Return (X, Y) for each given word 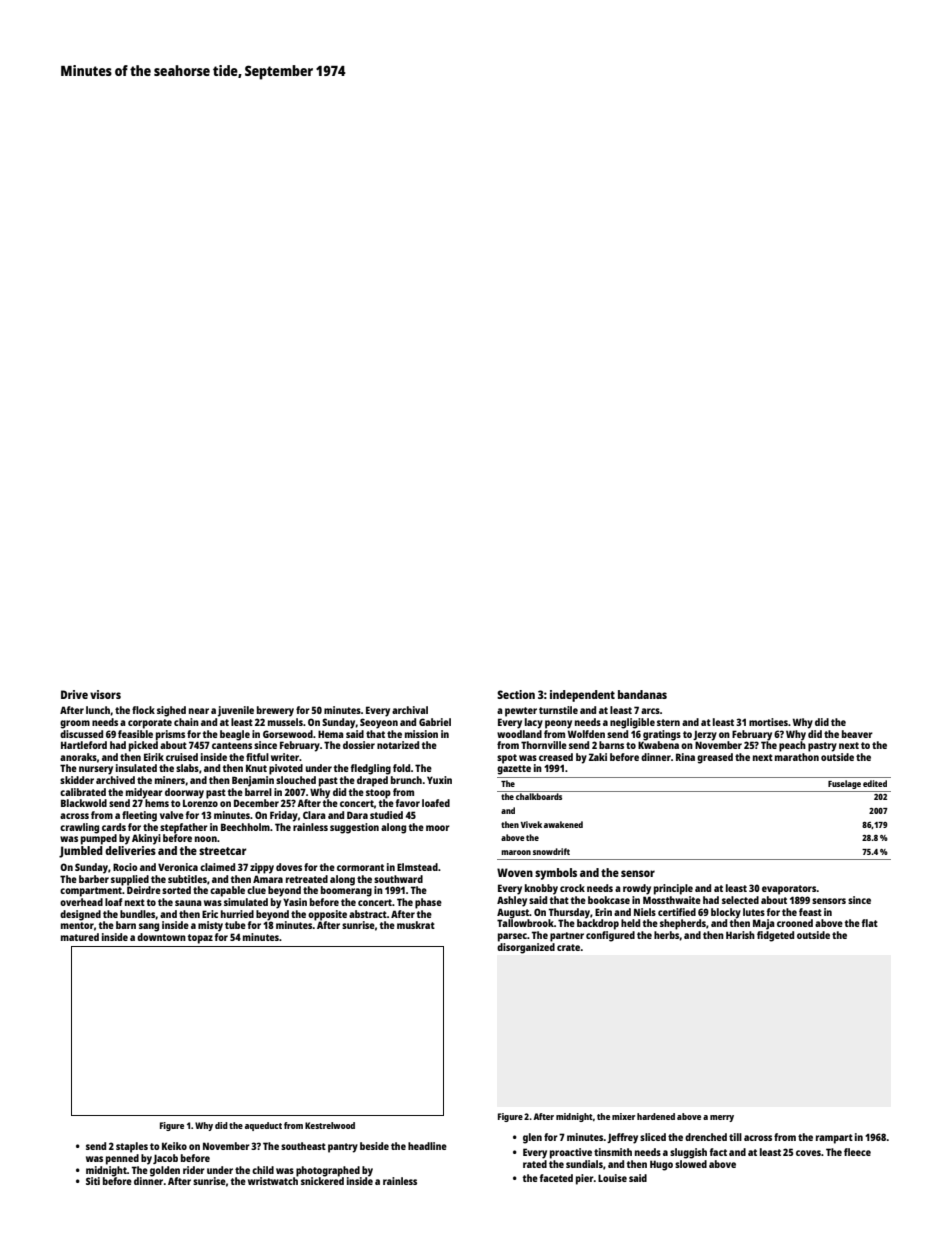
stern (668, 722)
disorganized (526, 948)
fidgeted (775, 936)
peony (558, 724)
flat (870, 923)
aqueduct (263, 1126)
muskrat (416, 925)
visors (105, 694)
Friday (284, 816)
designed (80, 915)
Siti (93, 1181)
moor (438, 828)
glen (532, 1138)
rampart (834, 1139)
